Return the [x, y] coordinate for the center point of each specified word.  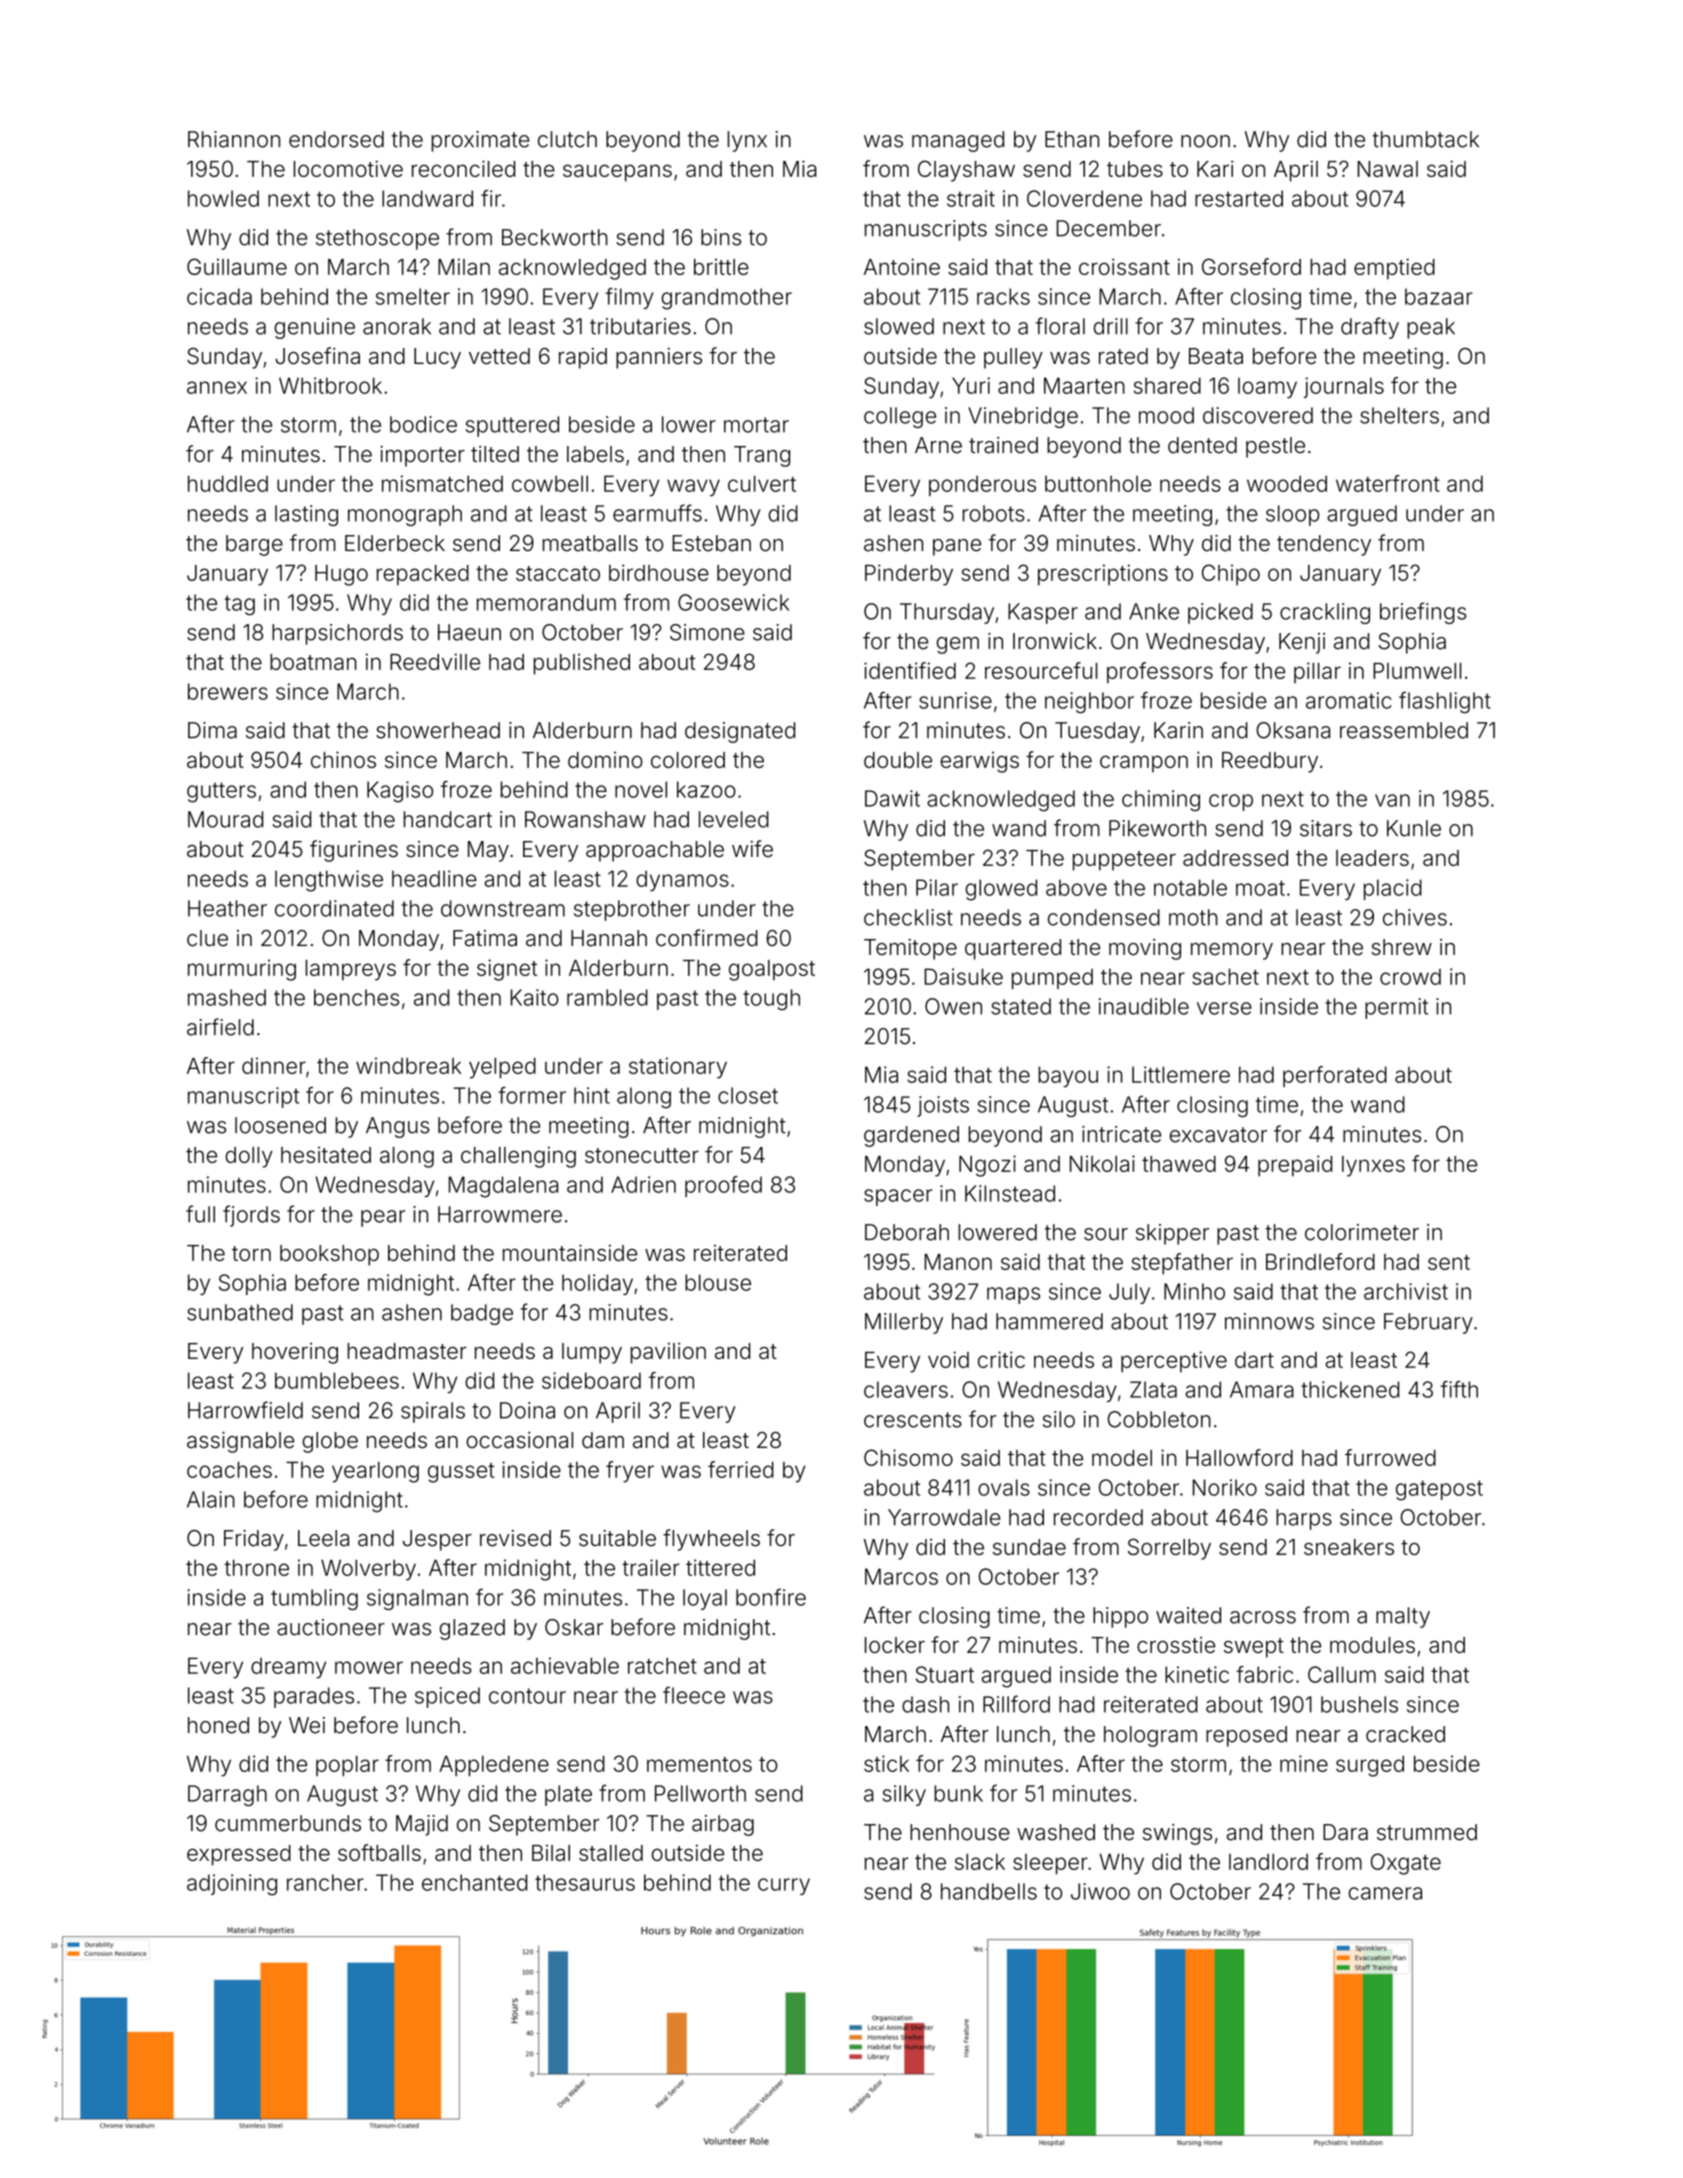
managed [958, 141]
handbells [989, 1891]
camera [1385, 1893]
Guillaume [237, 266]
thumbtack [1425, 139]
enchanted [474, 1882]
